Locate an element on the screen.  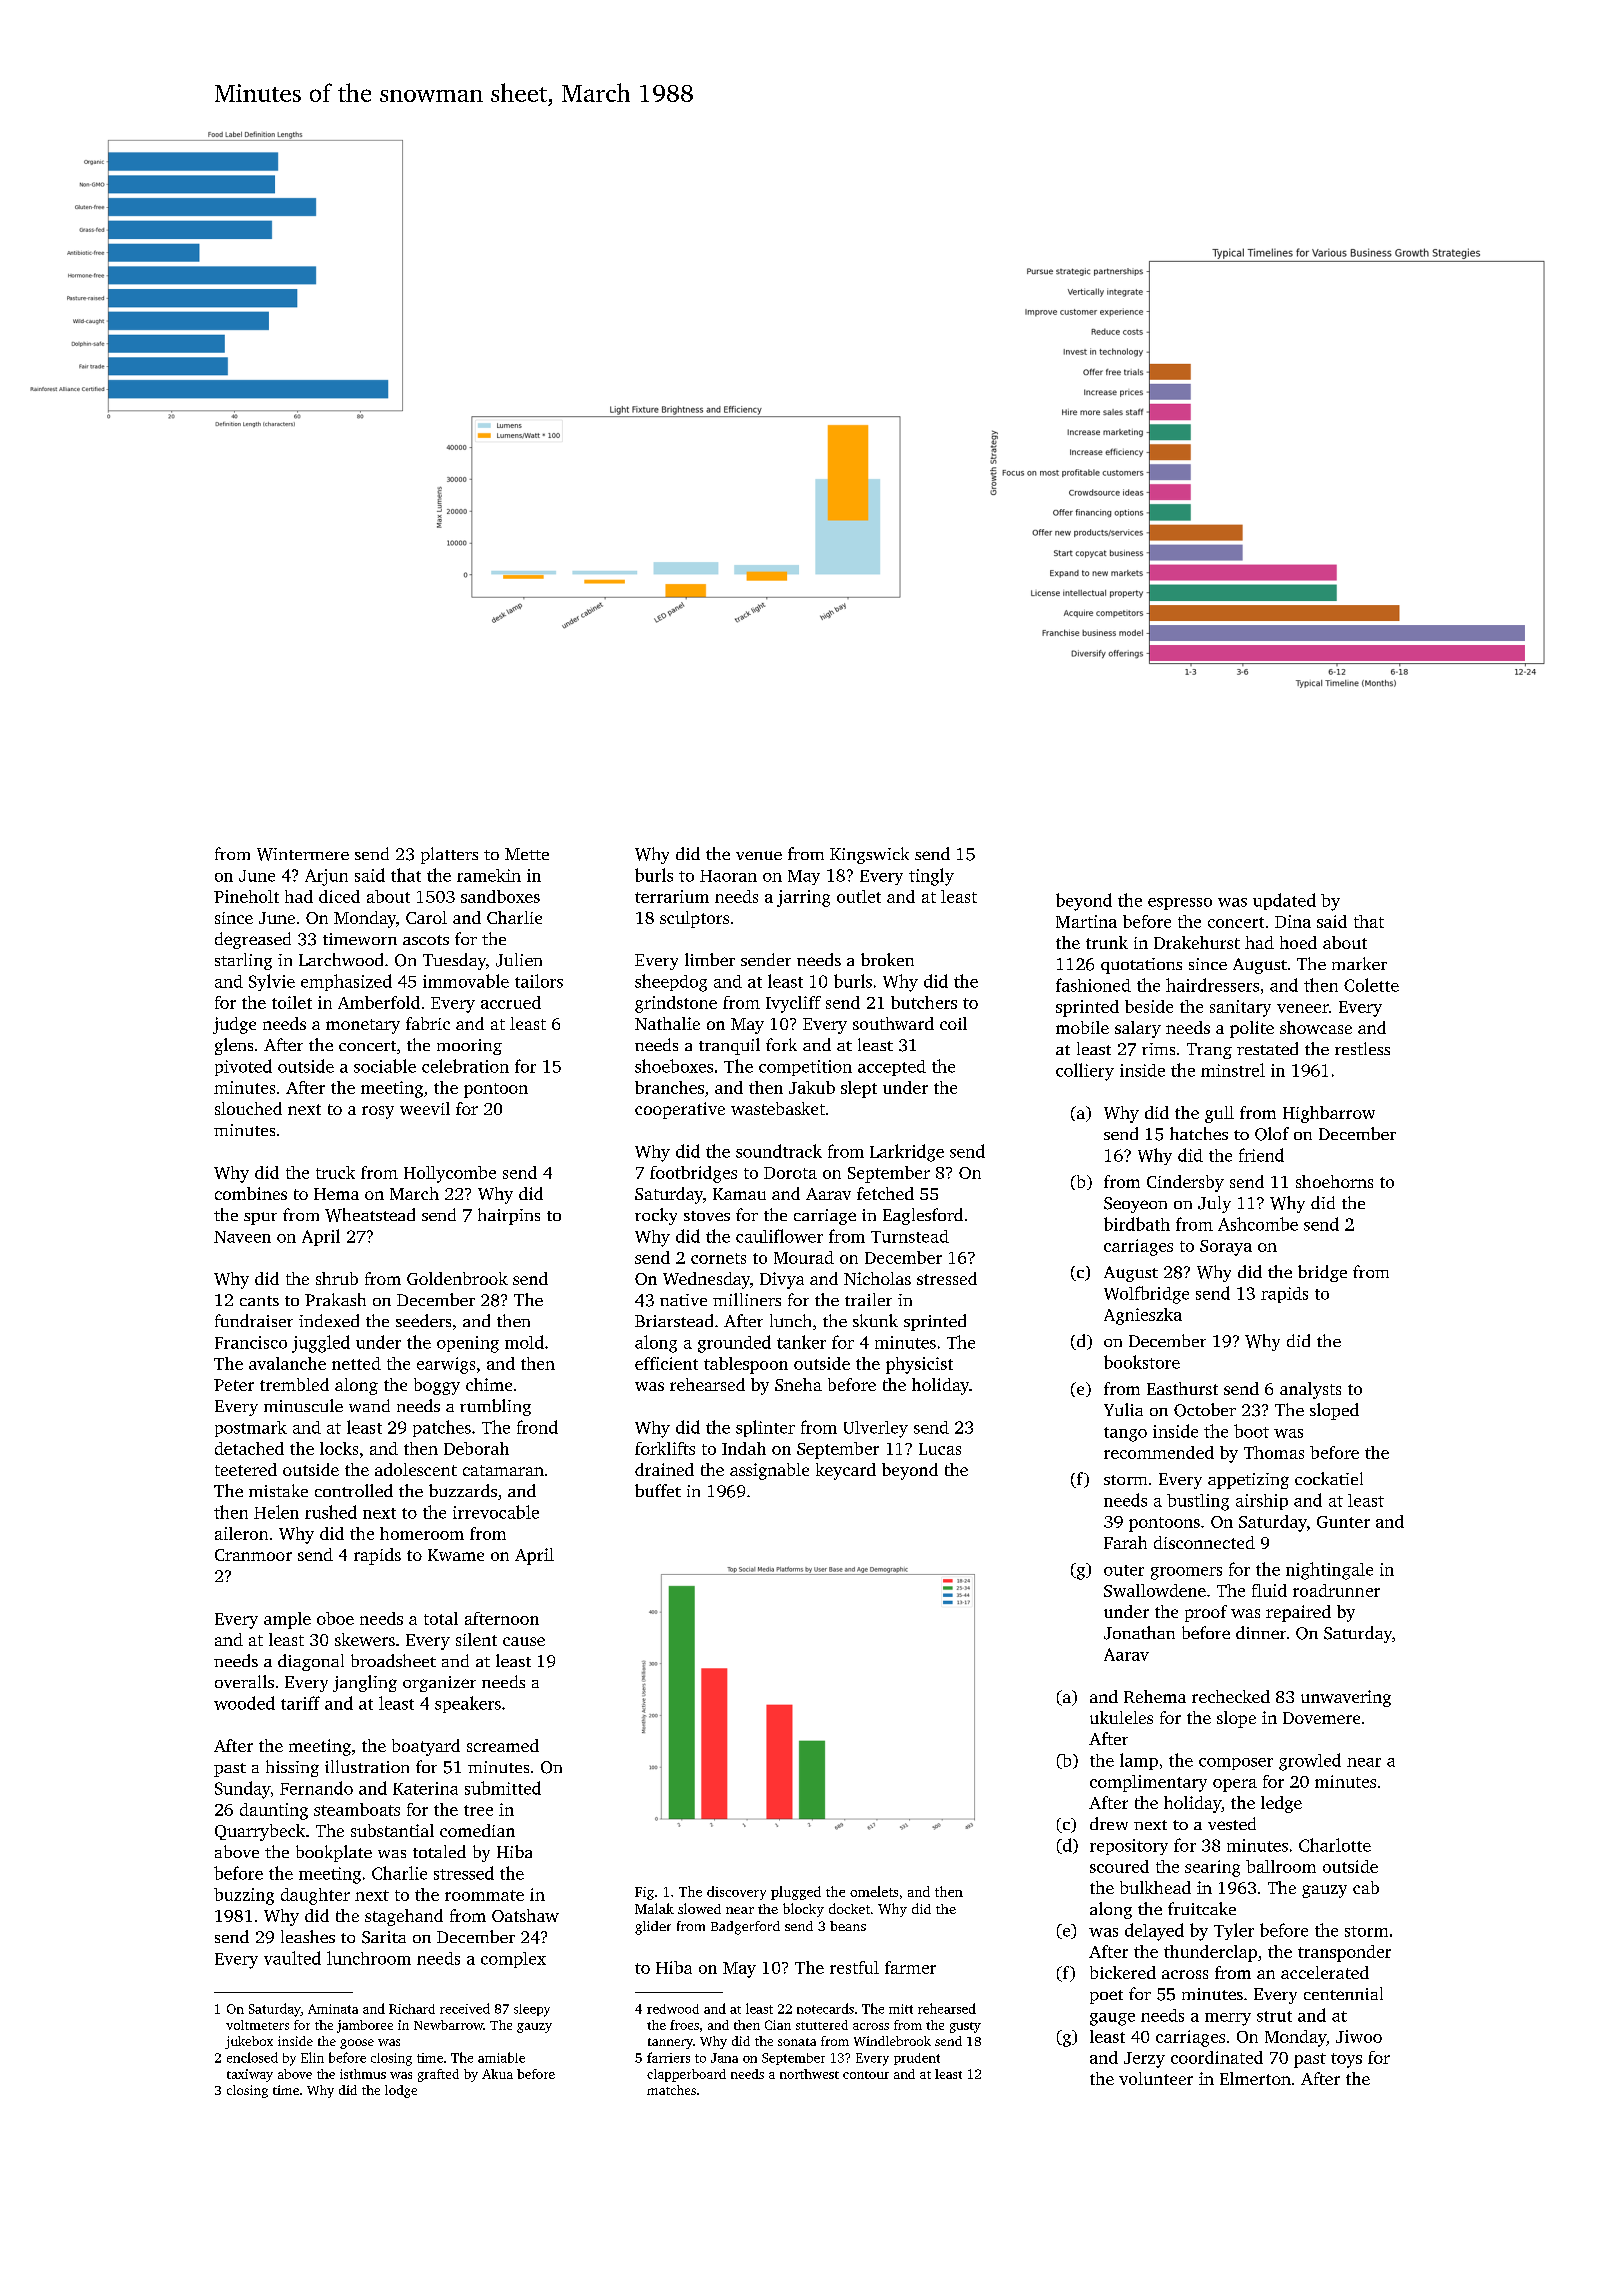
accepted is located at coordinates (892, 1068).
